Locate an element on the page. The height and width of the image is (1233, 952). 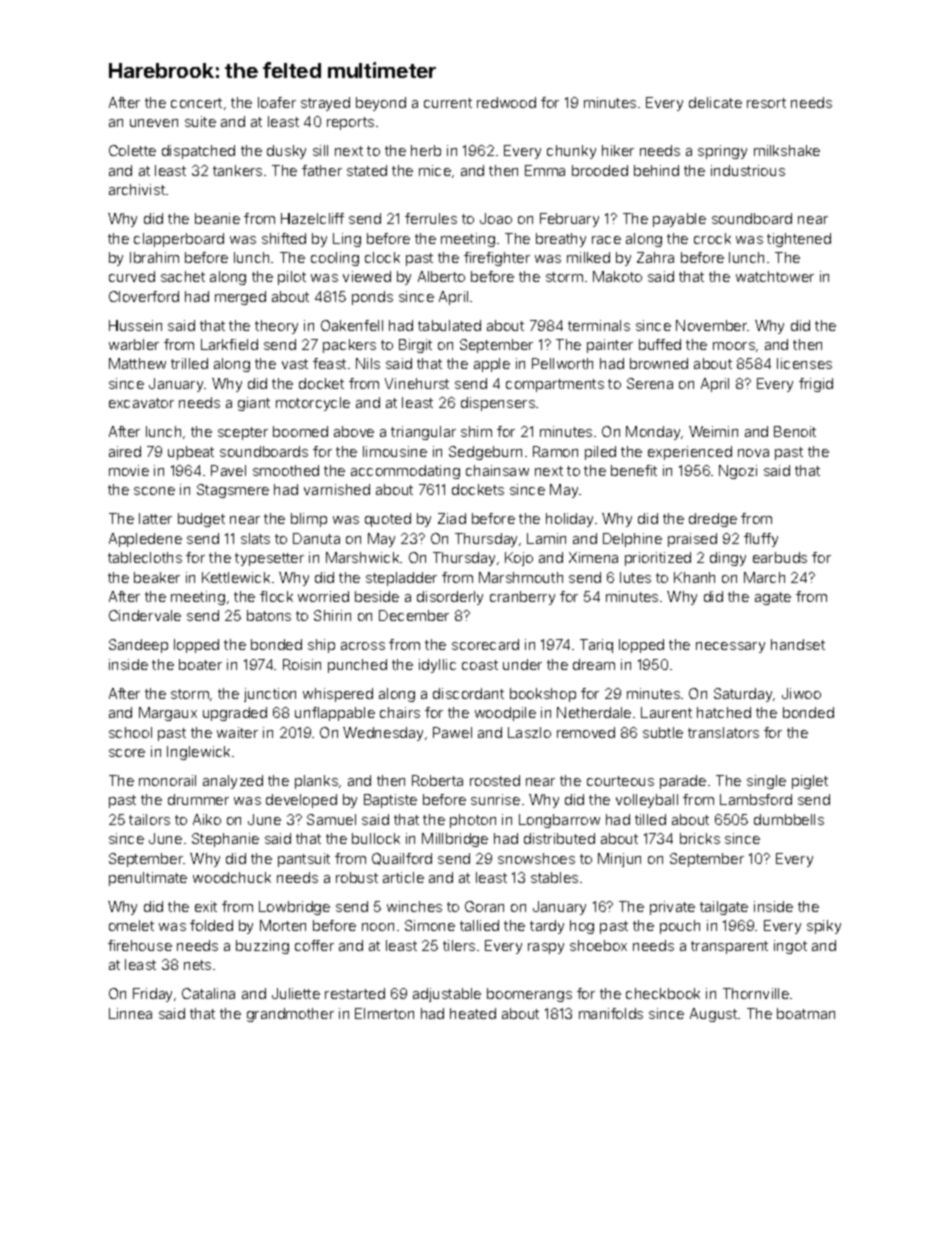
shim is located at coordinates (476, 431).
